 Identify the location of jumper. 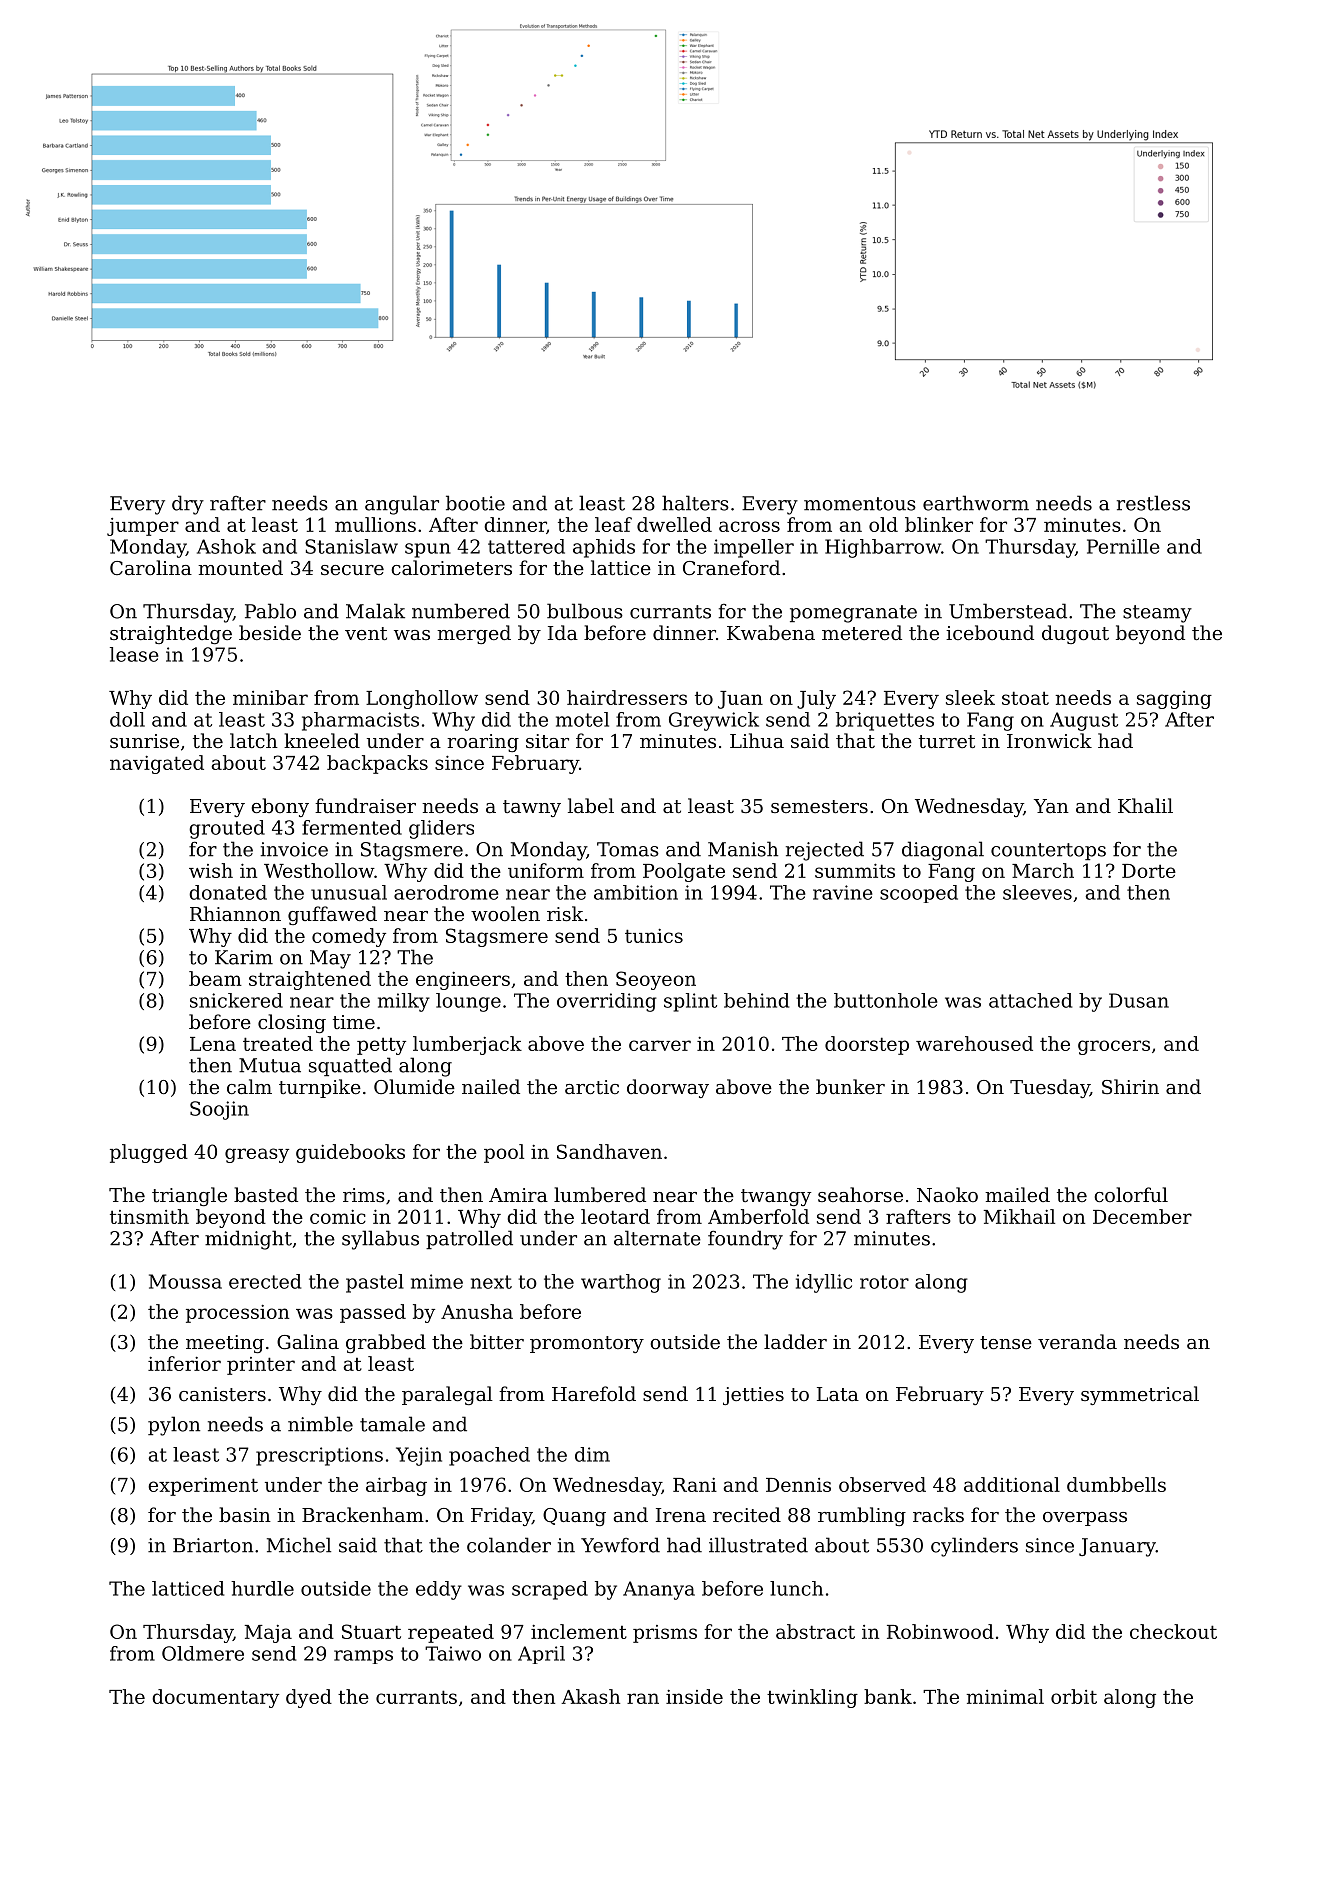
(143, 527).
